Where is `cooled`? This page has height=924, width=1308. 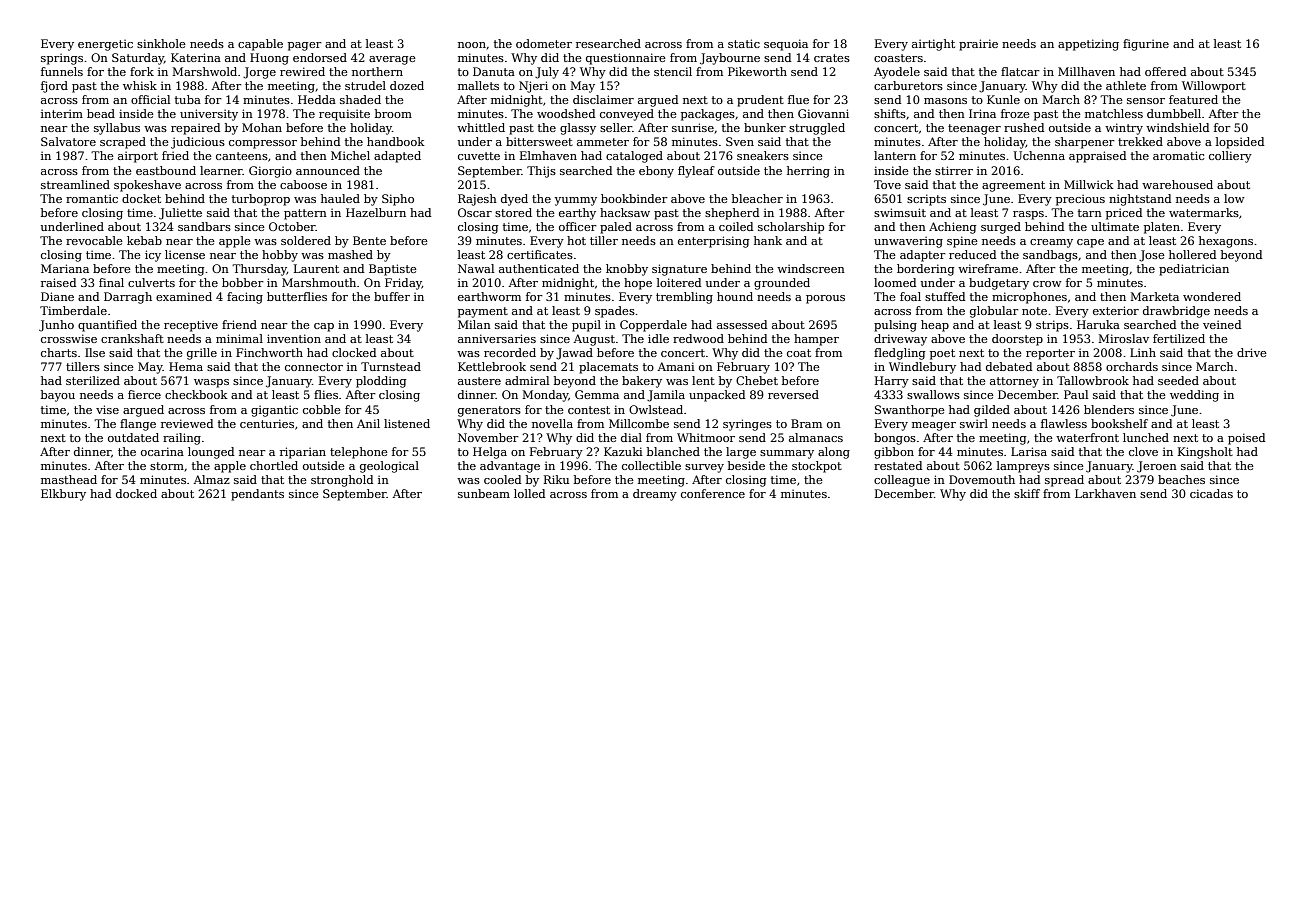
cooled is located at coordinates (502, 479).
